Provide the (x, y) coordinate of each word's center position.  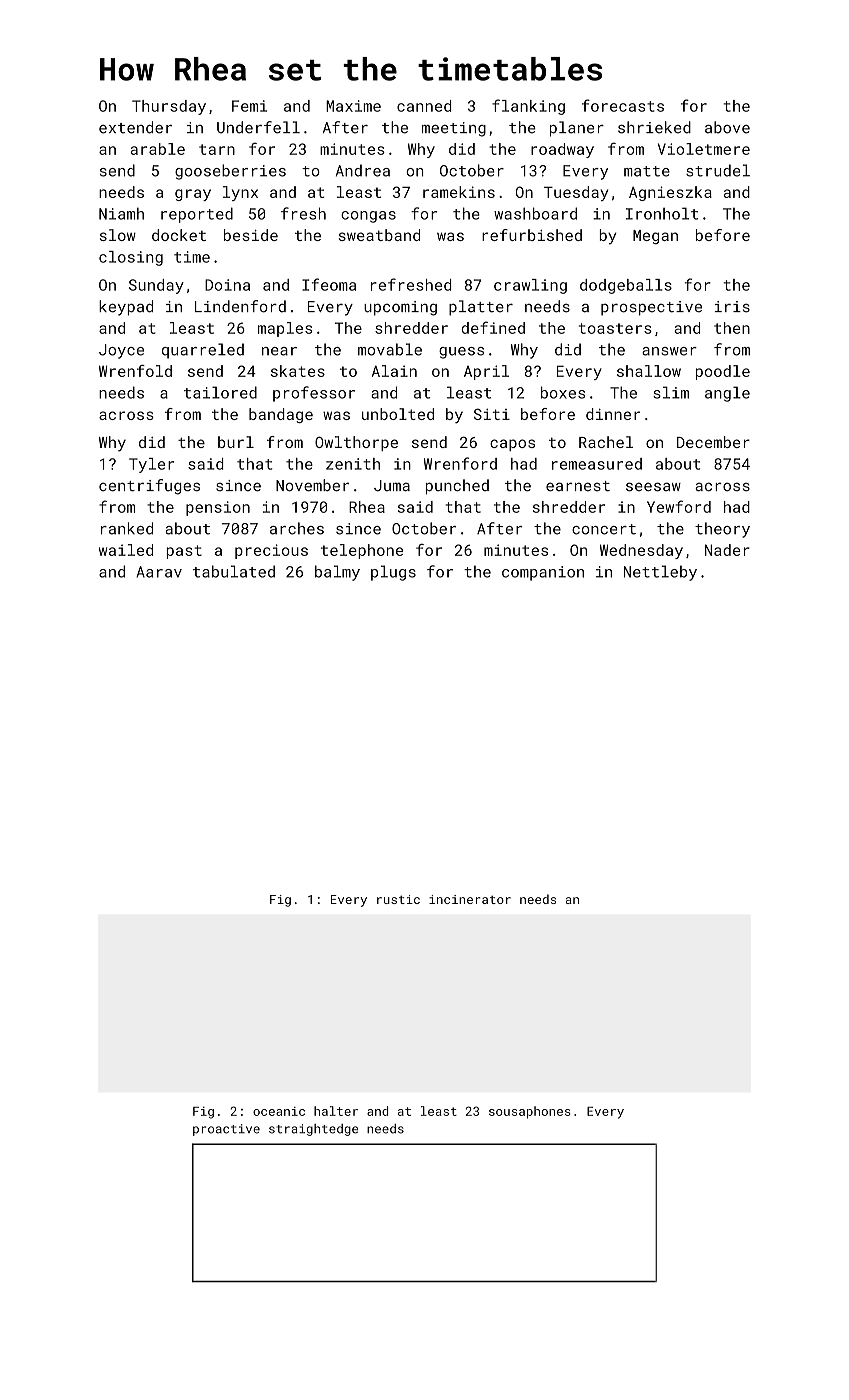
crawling (530, 286)
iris (732, 307)
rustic (398, 899)
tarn (217, 149)
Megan (655, 237)
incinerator (470, 899)
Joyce (121, 351)
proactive (226, 1130)
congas (368, 217)
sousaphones (530, 1112)
